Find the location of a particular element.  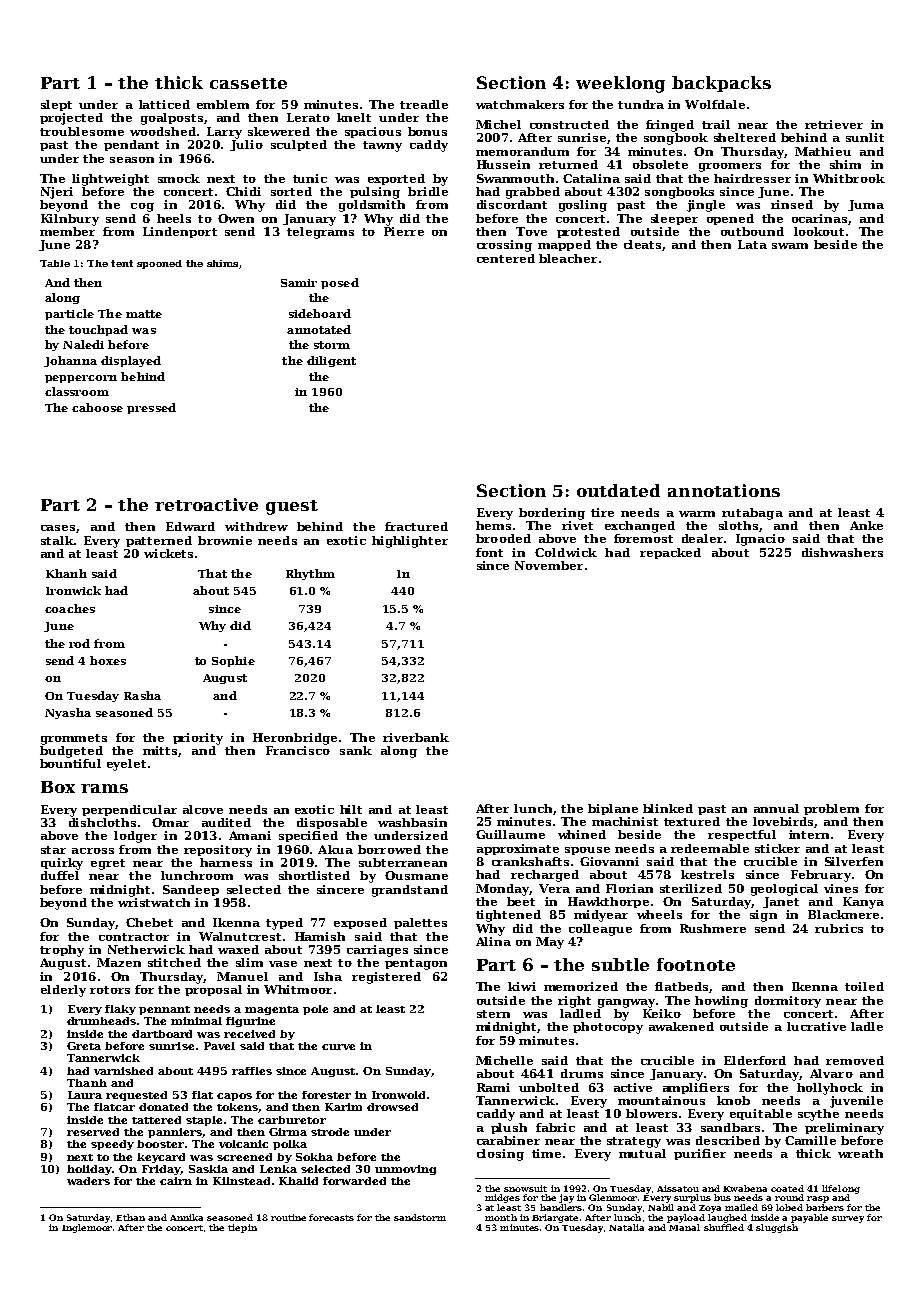

diligent is located at coordinates (331, 361).
